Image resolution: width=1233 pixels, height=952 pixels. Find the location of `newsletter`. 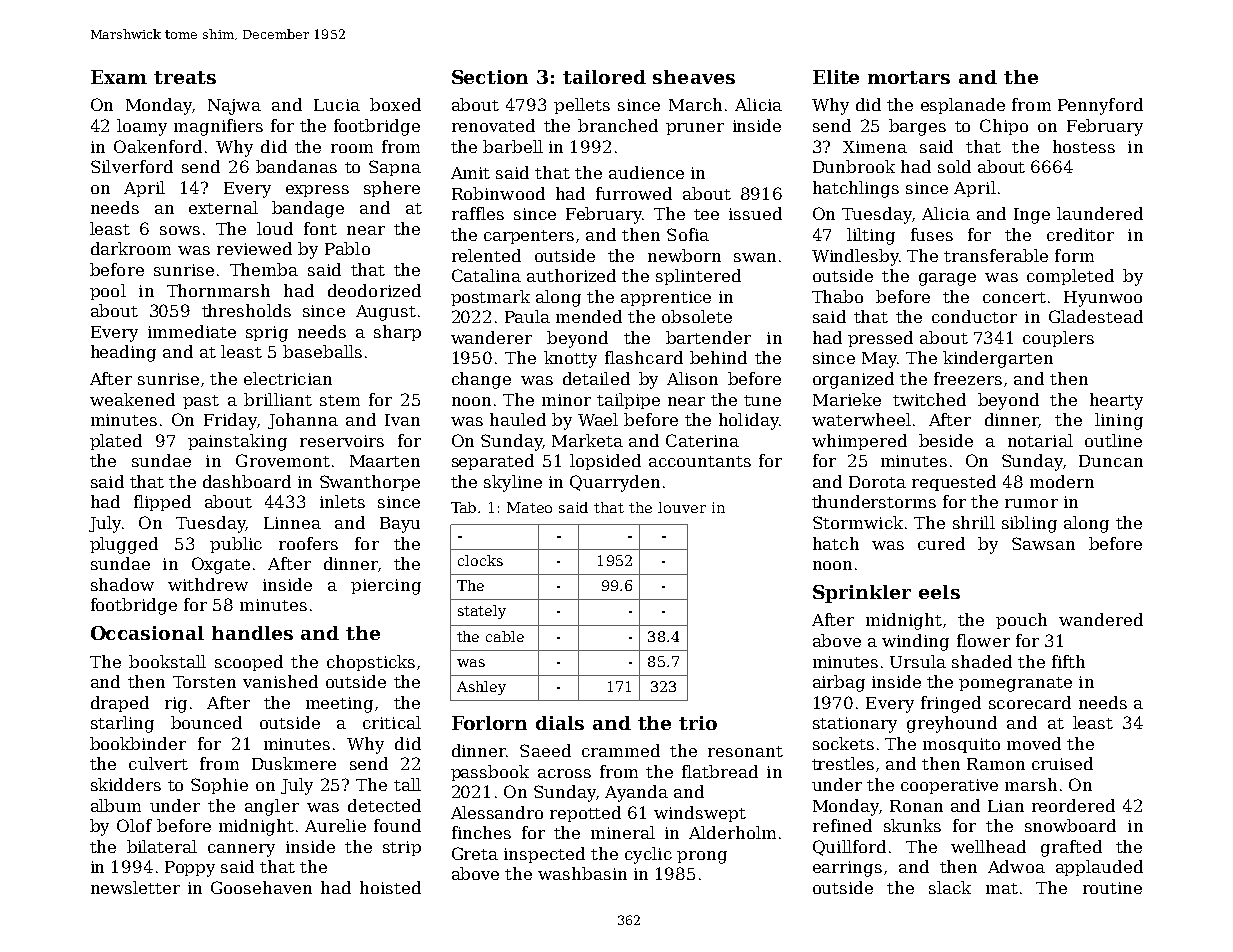

newsletter is located at coordinates (135, 887).
